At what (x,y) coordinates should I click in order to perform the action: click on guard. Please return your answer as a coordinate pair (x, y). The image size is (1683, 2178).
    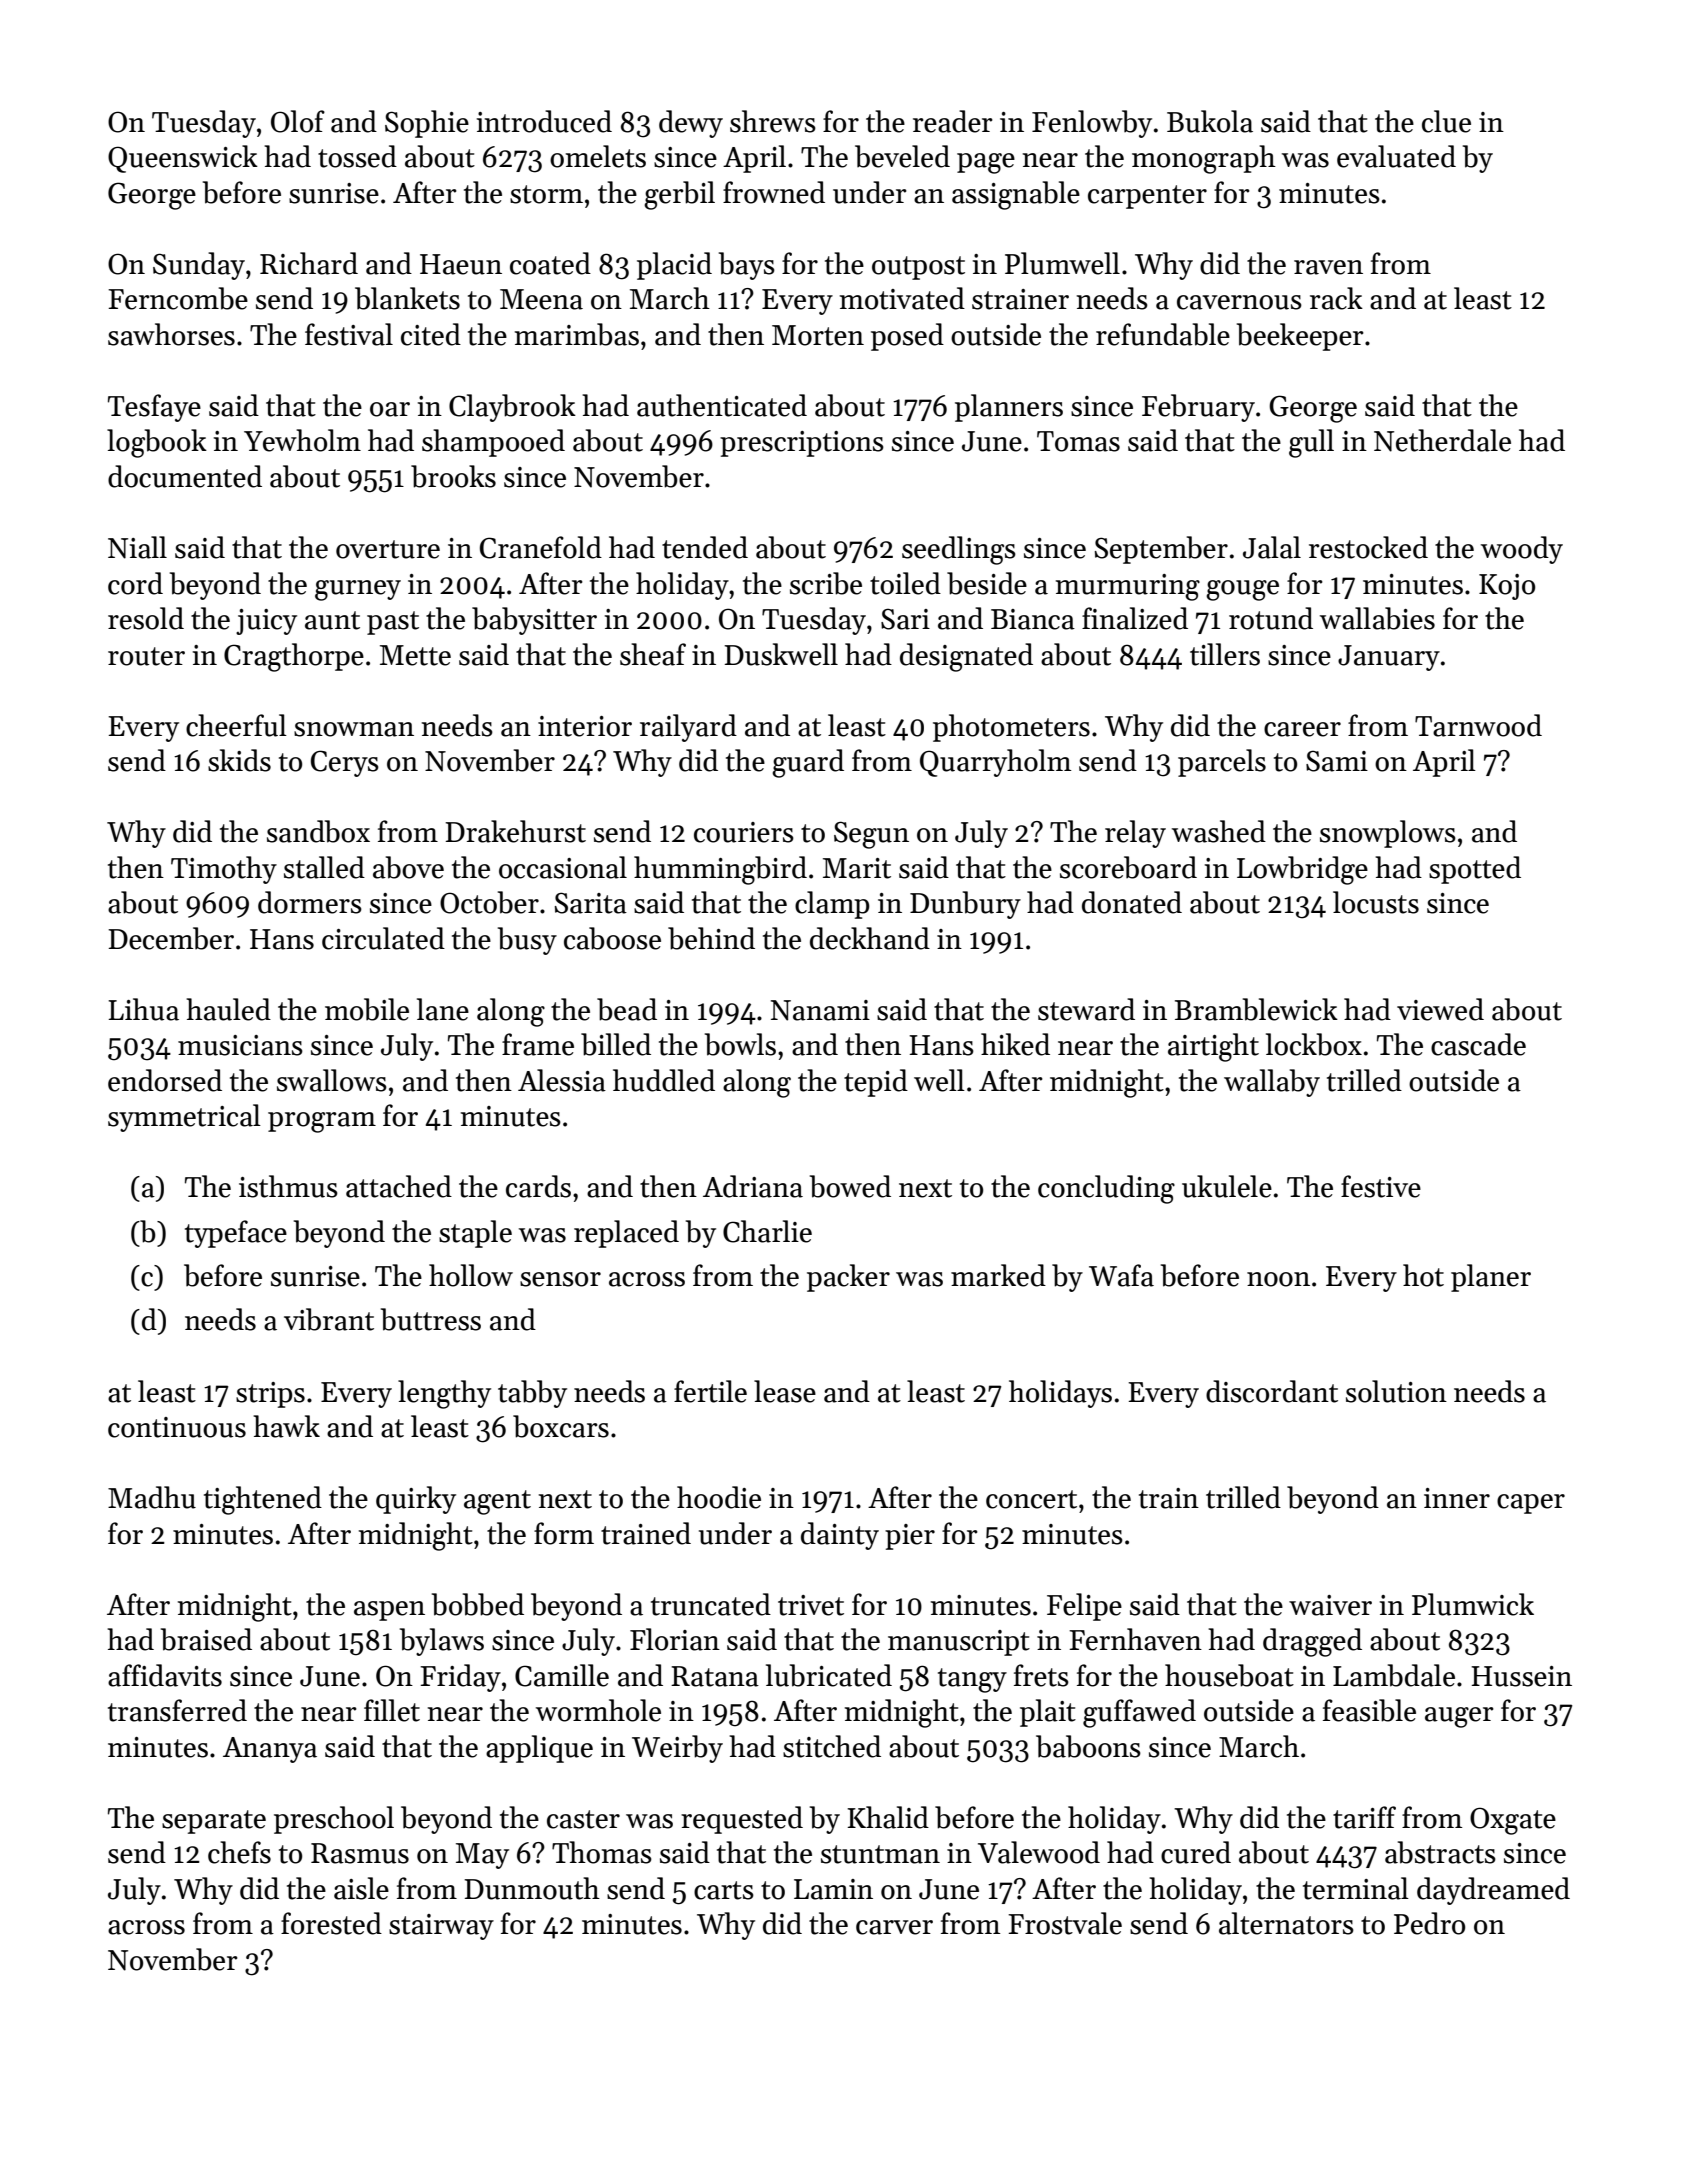
    Looking at the image, I should click on (808, 763).
